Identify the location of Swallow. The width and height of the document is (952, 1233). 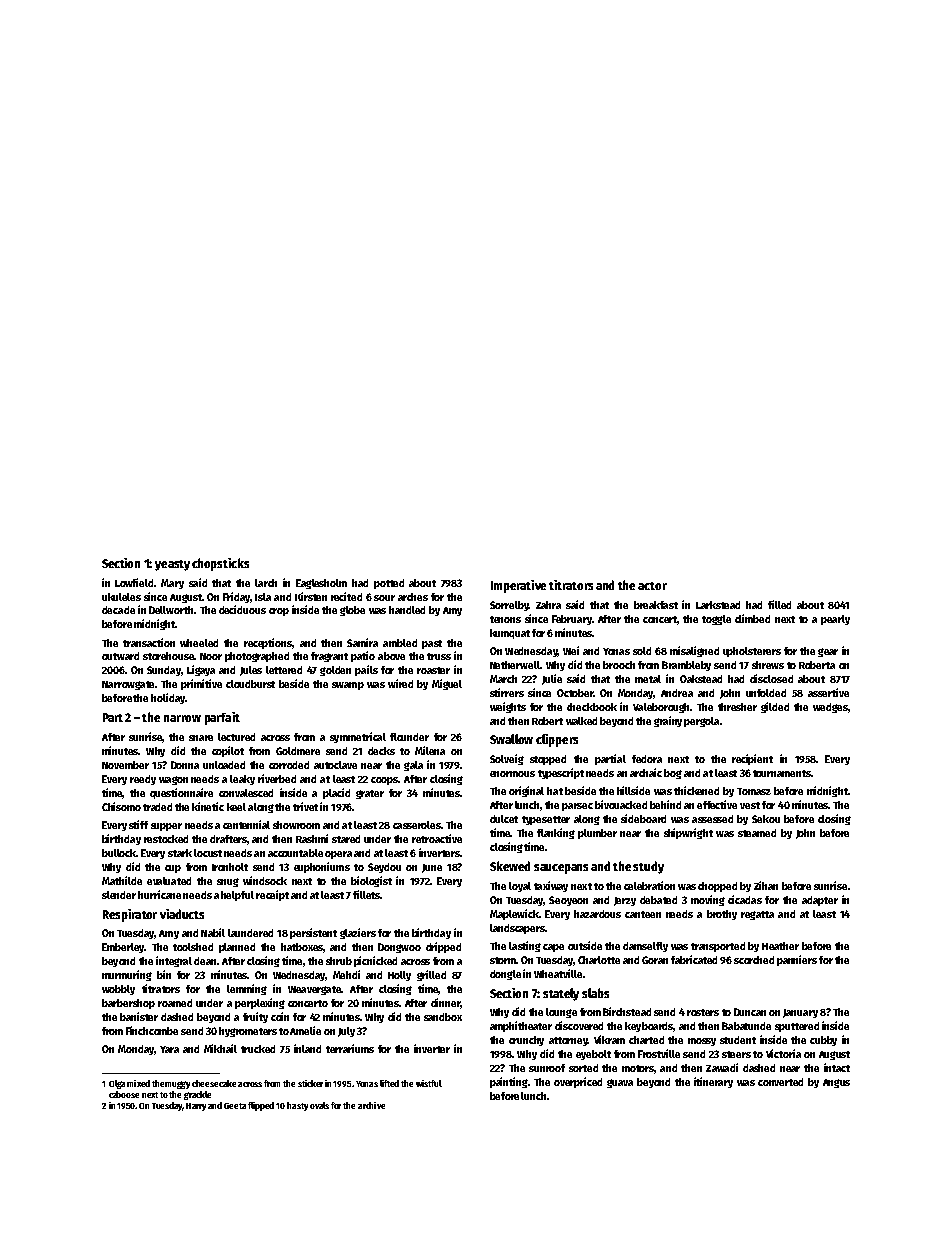
(511, 739).
